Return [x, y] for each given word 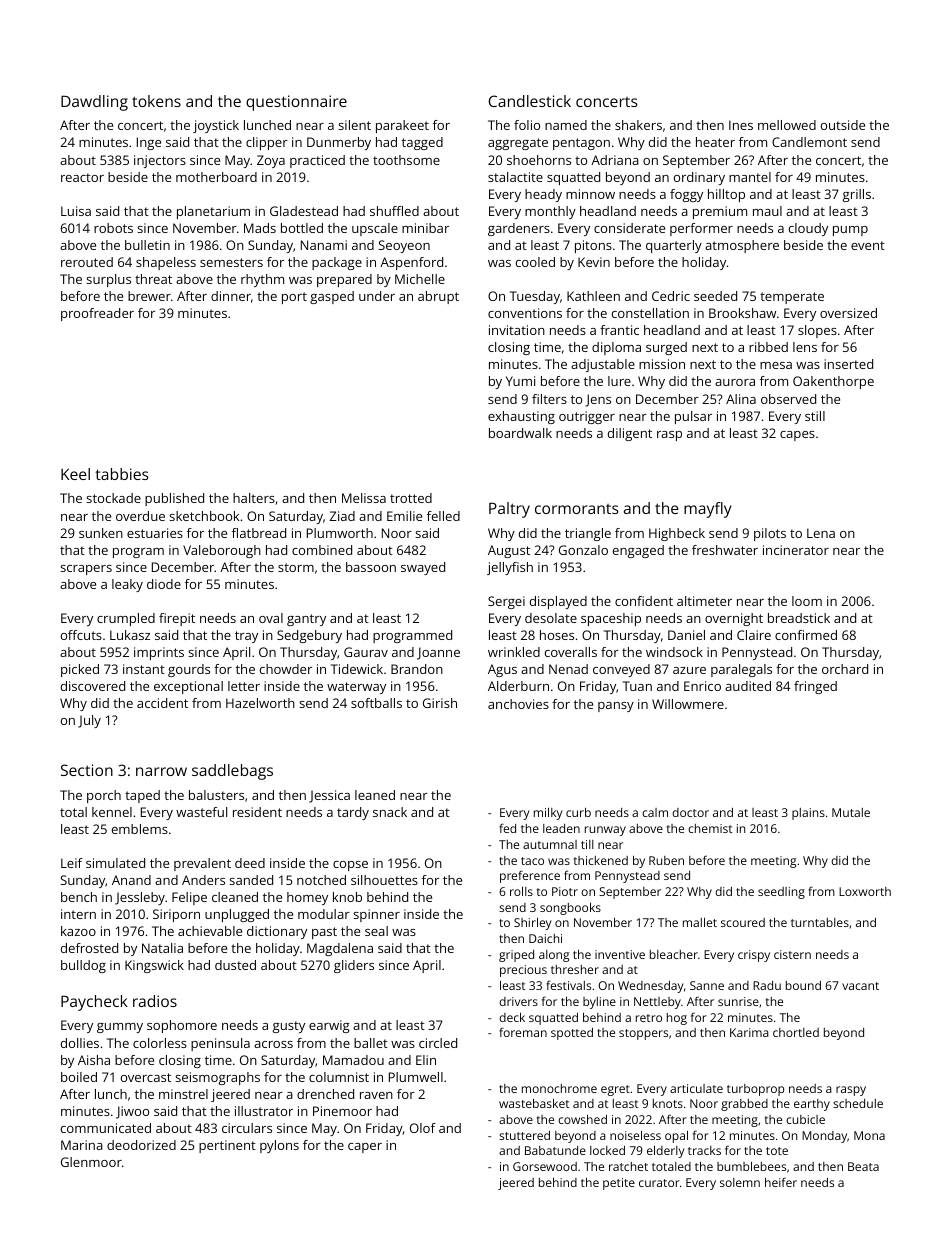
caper [365, 1148]
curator [659, 1183]
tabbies [122, 474]
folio [527, 125]
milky [548, 814]
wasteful [201, 812]
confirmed [806, 635]
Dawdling [94, 103]
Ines [741, 125]
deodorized [141, 1145]
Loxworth [865, 891]
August [509, 551]
